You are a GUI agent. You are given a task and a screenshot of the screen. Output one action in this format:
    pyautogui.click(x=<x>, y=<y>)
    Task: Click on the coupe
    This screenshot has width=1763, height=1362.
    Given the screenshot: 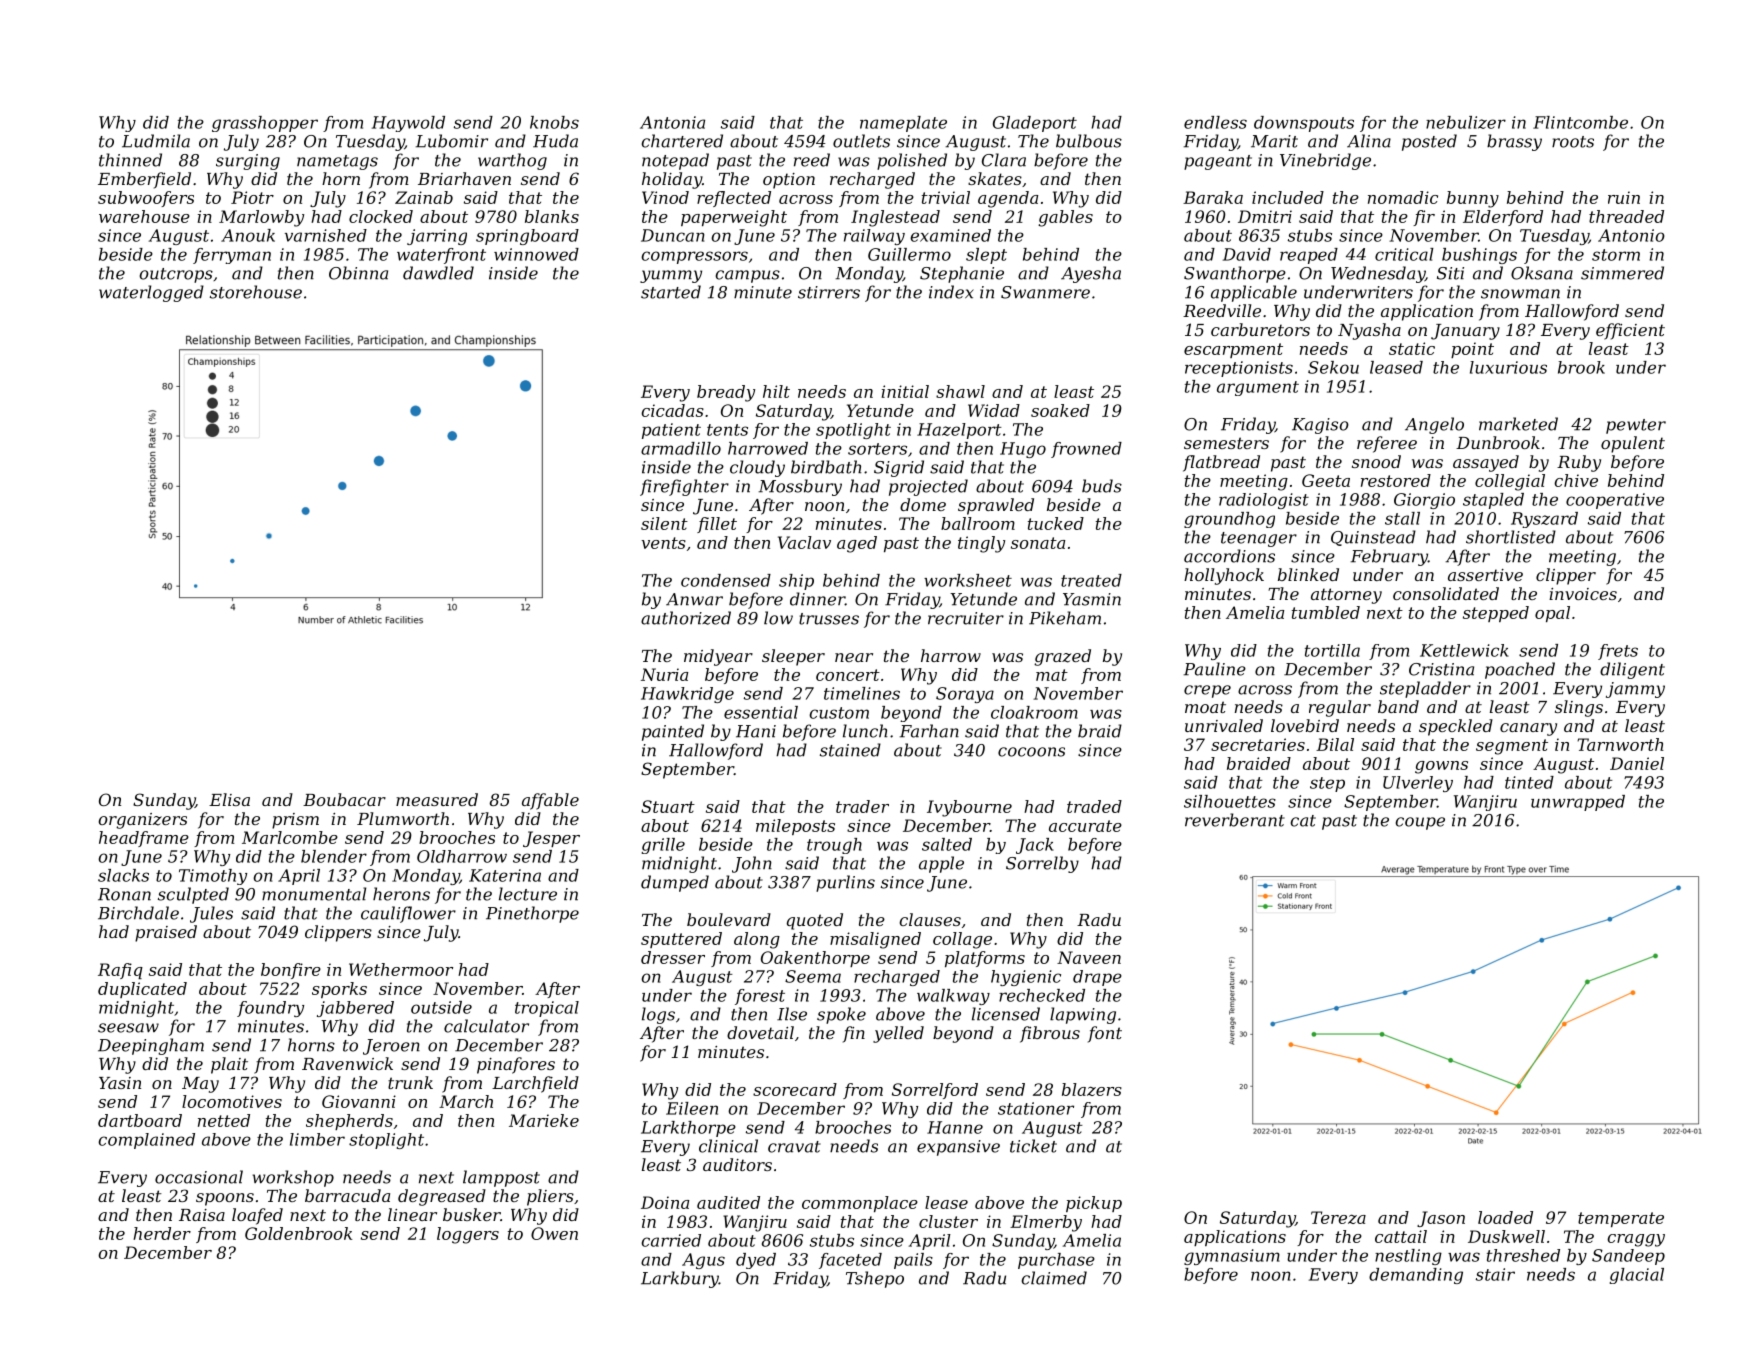 What is the action you would take?
    pyautogui.click(x=1420, y=823)
